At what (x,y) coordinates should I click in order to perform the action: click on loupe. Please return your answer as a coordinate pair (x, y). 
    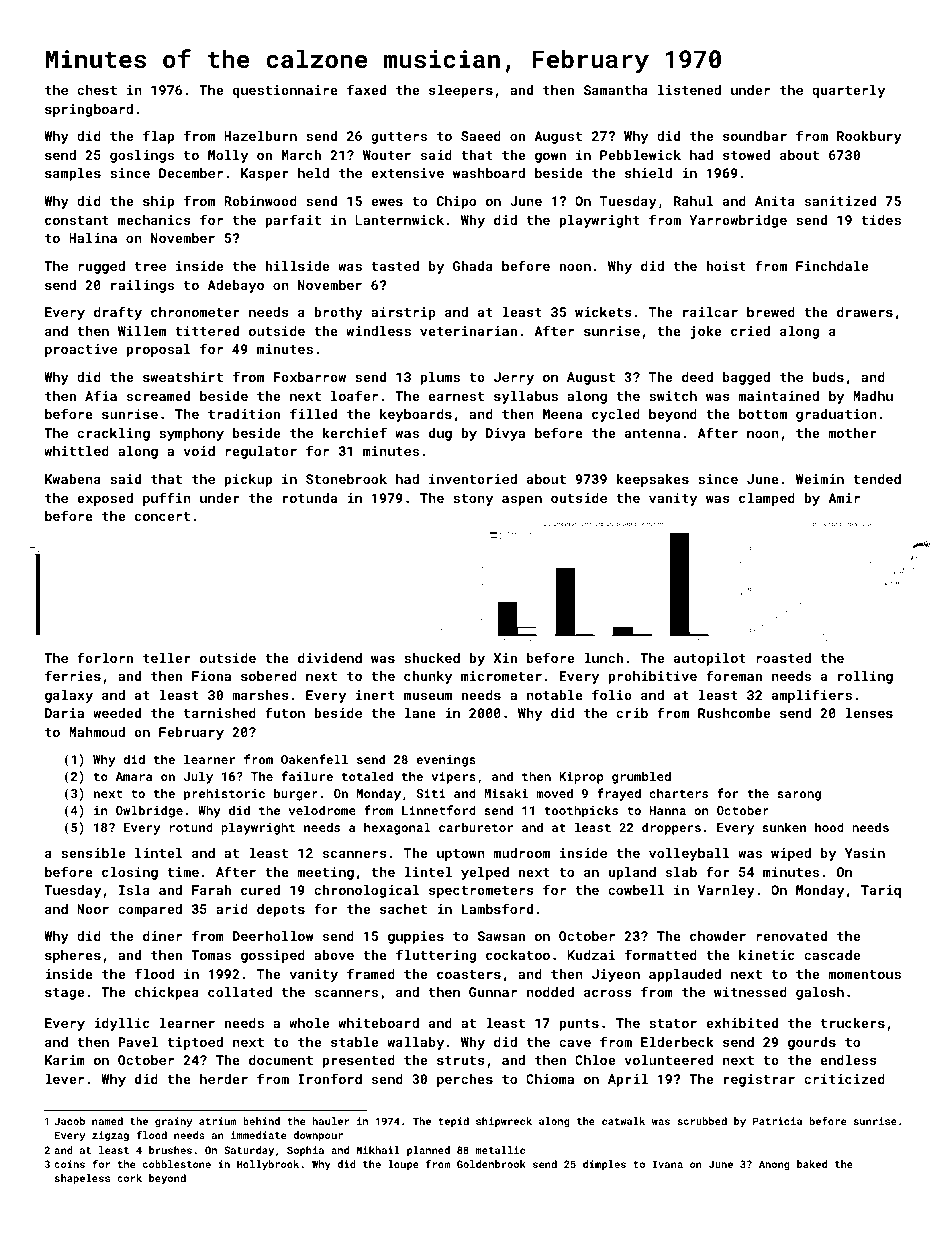
    Looking at the image, I should click on (403, 1165).
